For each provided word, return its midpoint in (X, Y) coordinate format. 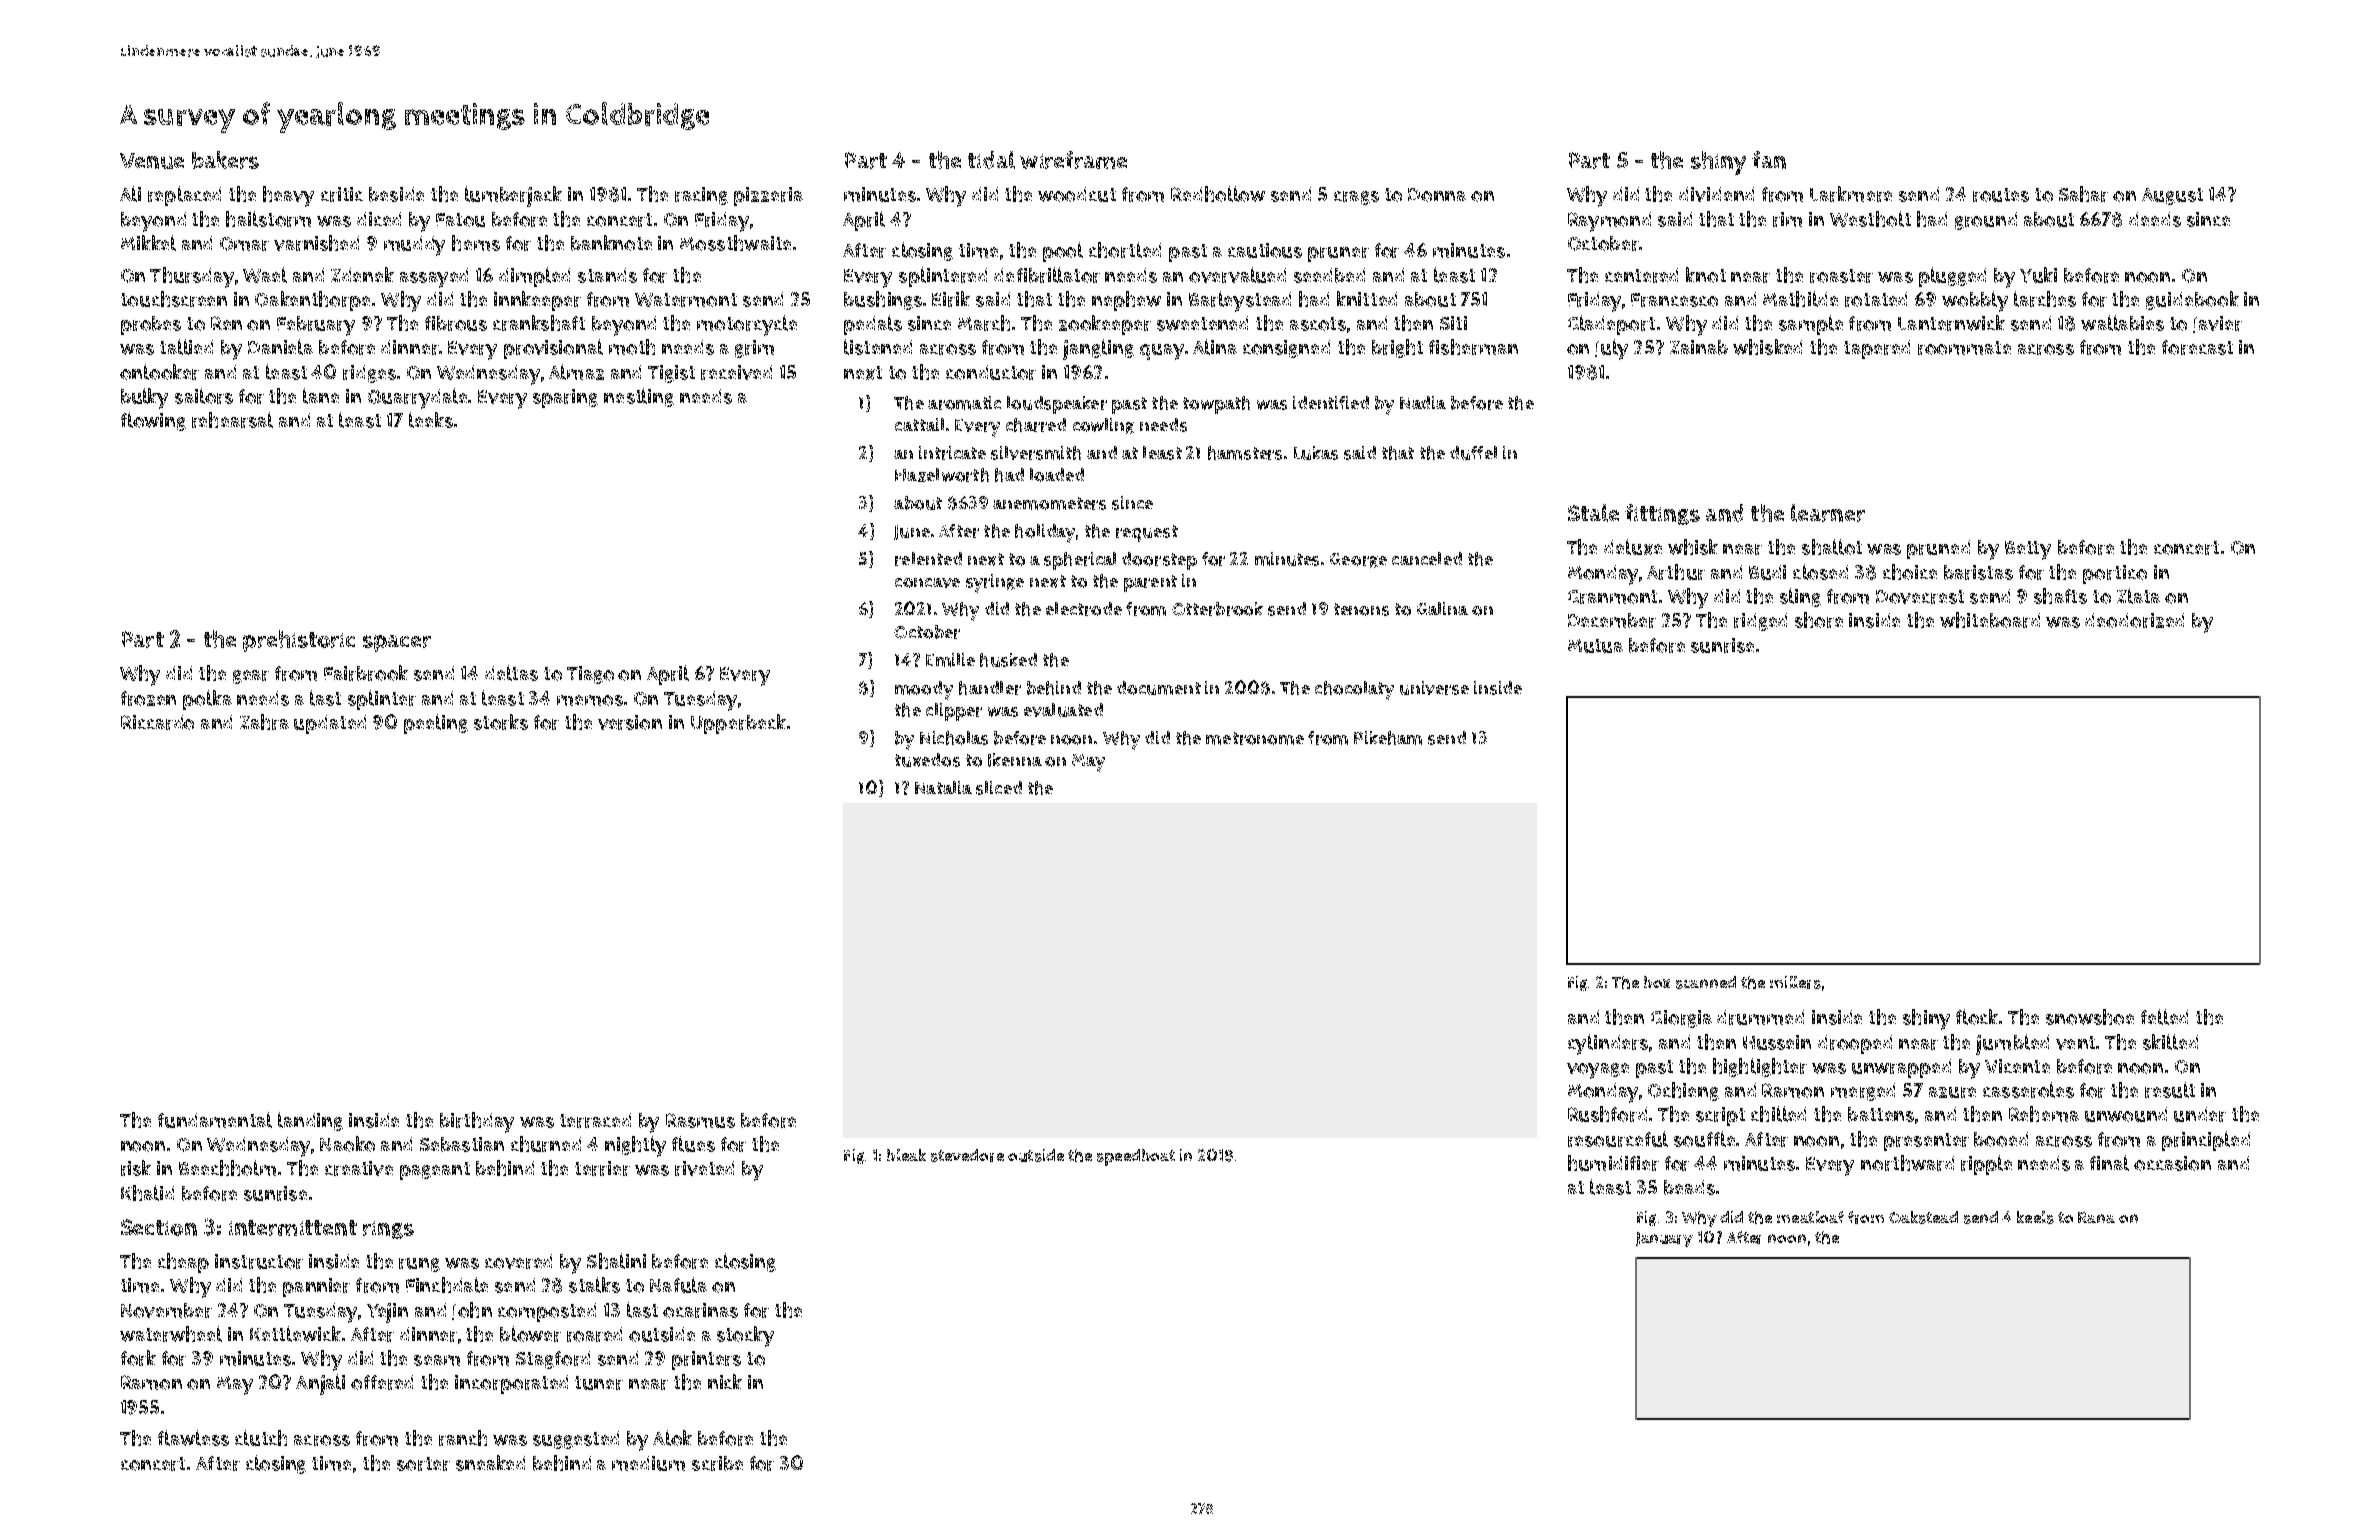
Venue (152, 161)
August (2172, 196)
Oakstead (1923, 1217)
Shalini (616, 1261)
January (1664, 1239)
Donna (1437, 195)
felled (2164, 1017)
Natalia (943, 787)
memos (590, 700)
